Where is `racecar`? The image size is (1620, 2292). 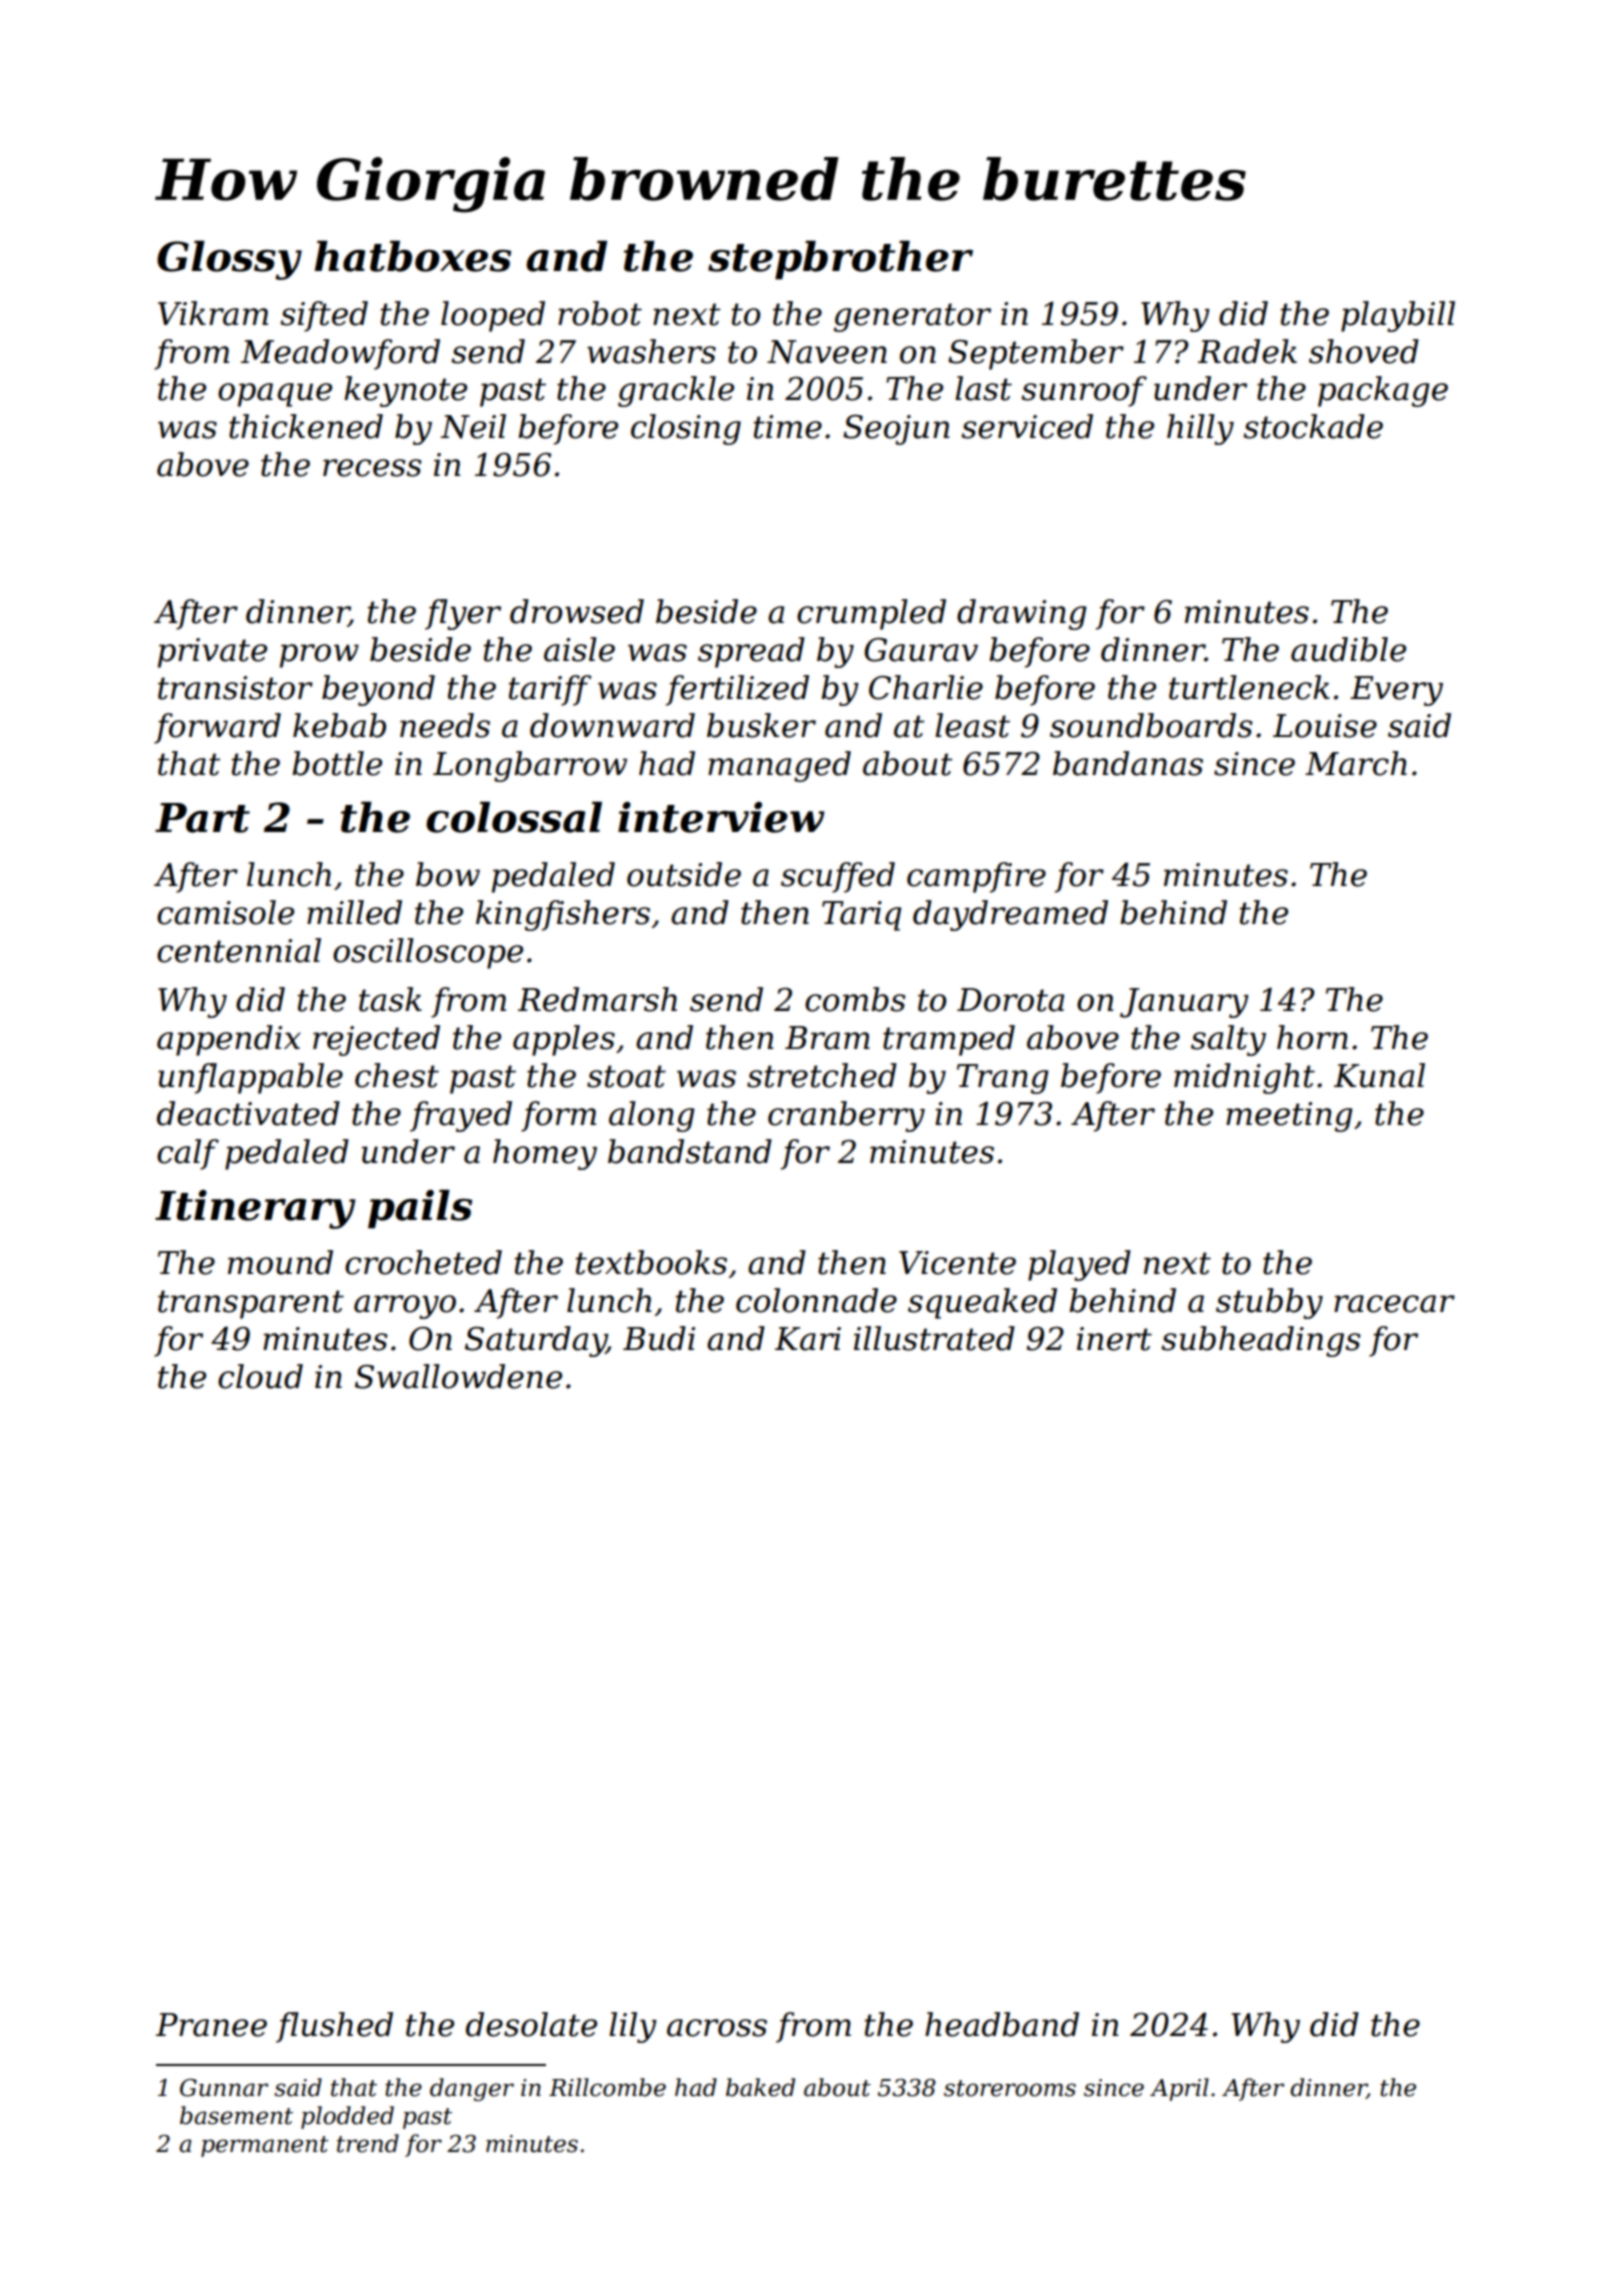 racecar is located at coordinates (1394, 1304).
